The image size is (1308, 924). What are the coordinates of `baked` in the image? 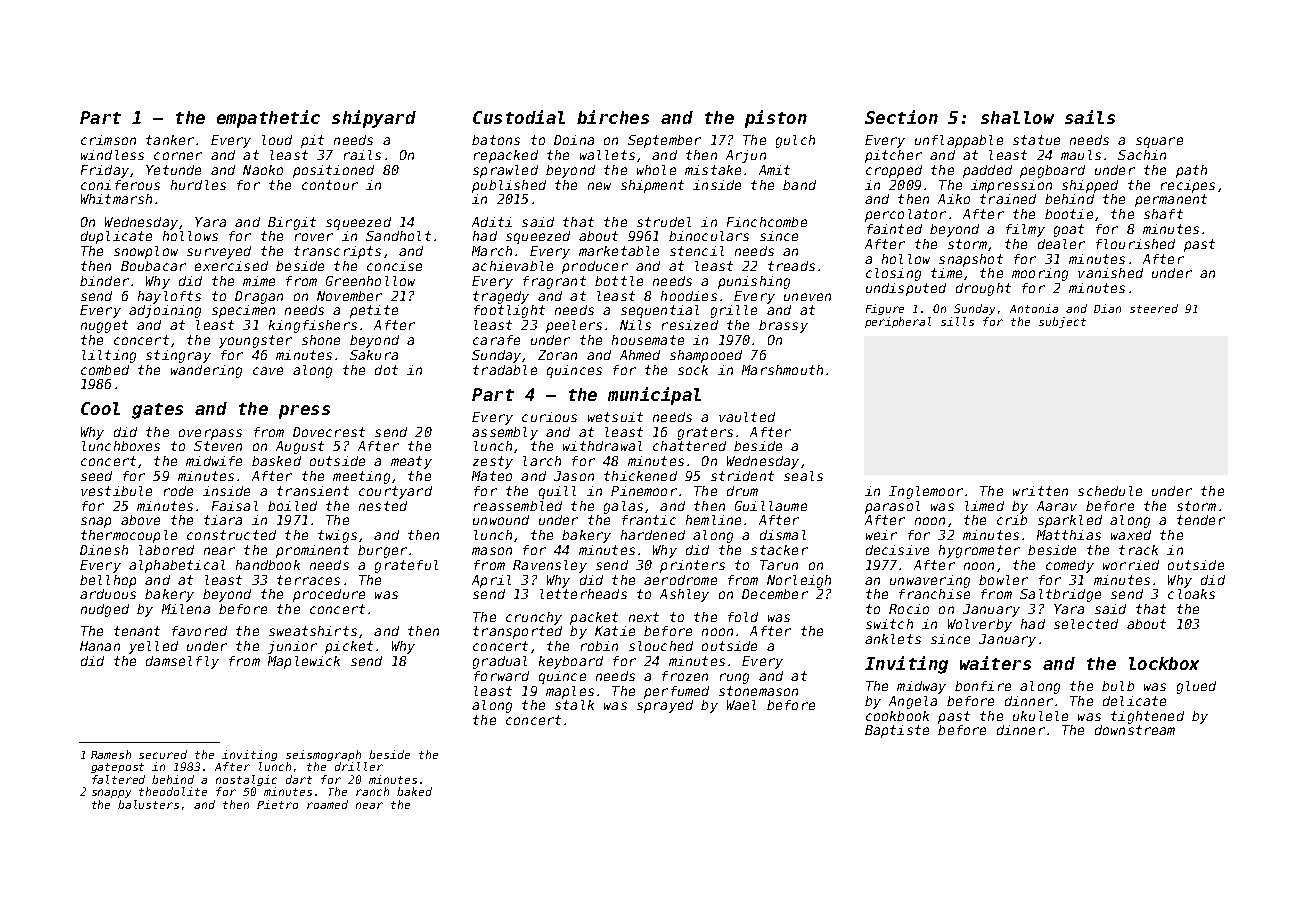 It's located at (414, 791).
